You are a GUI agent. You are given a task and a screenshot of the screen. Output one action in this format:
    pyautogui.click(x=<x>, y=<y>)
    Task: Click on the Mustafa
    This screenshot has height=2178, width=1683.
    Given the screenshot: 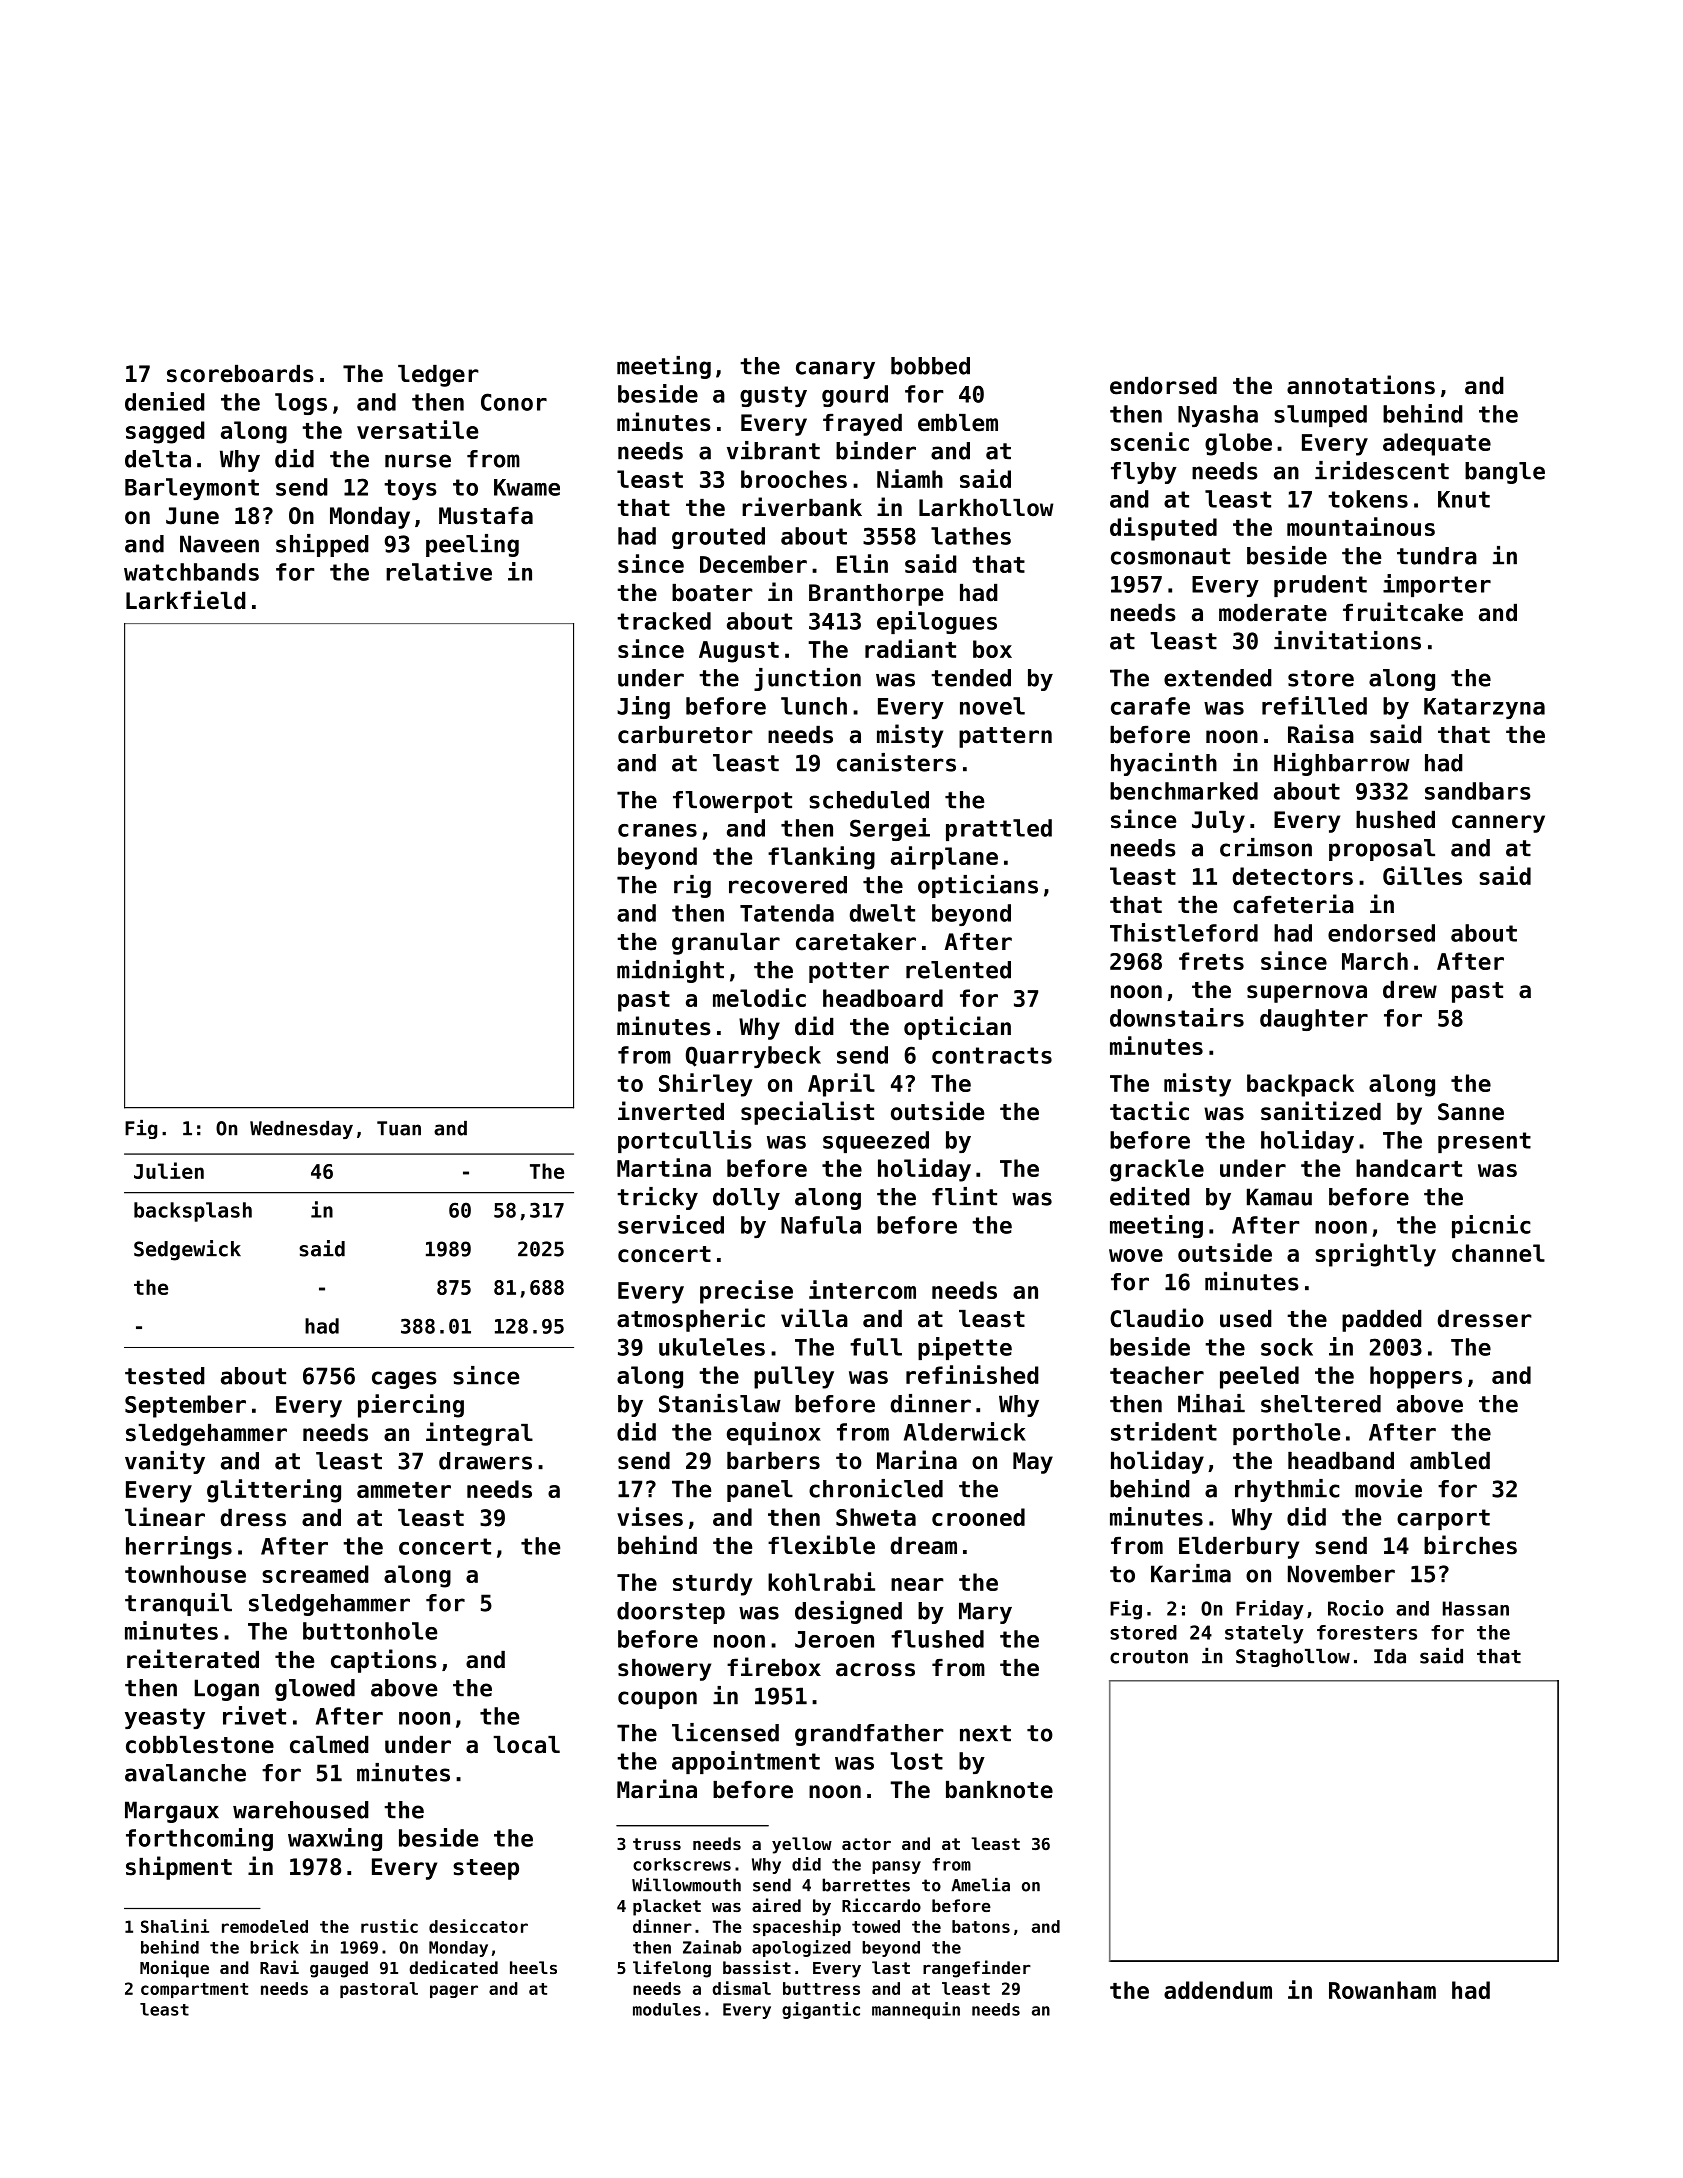 What is the action you would take?
    pyautogui.click(x=486, y=516)
